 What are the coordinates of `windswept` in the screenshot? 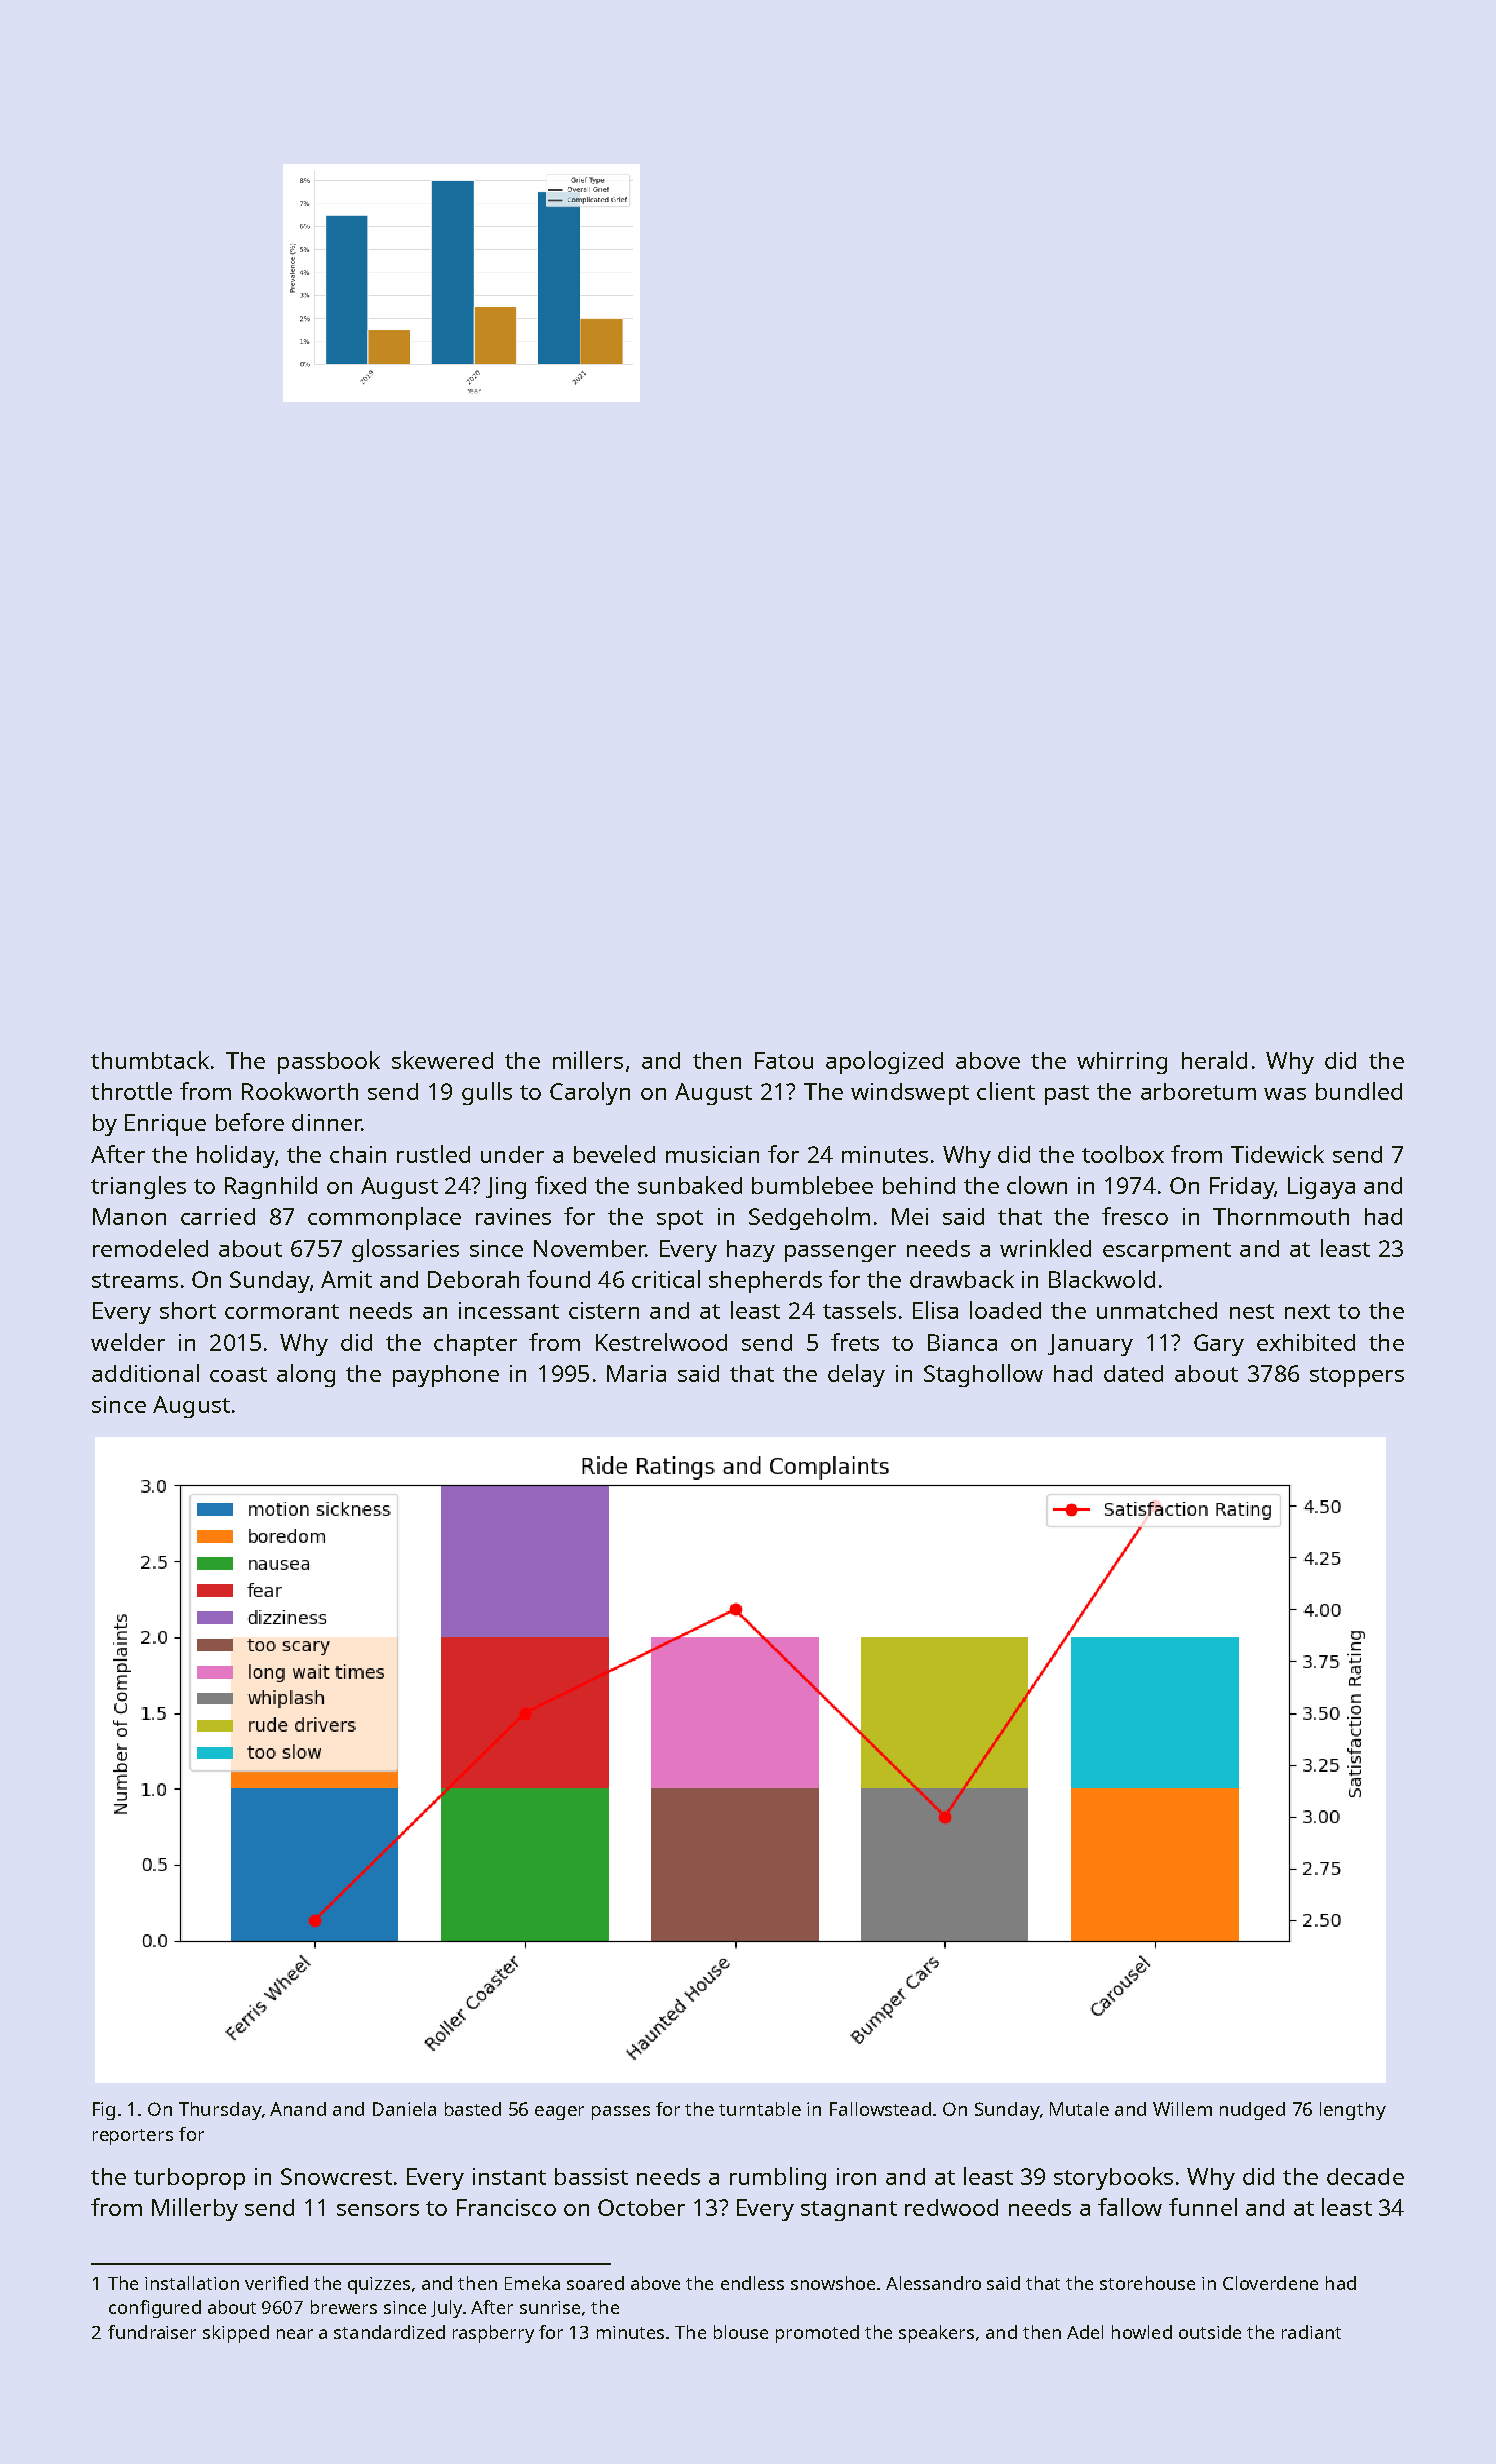 It's located at (910, 1094).
